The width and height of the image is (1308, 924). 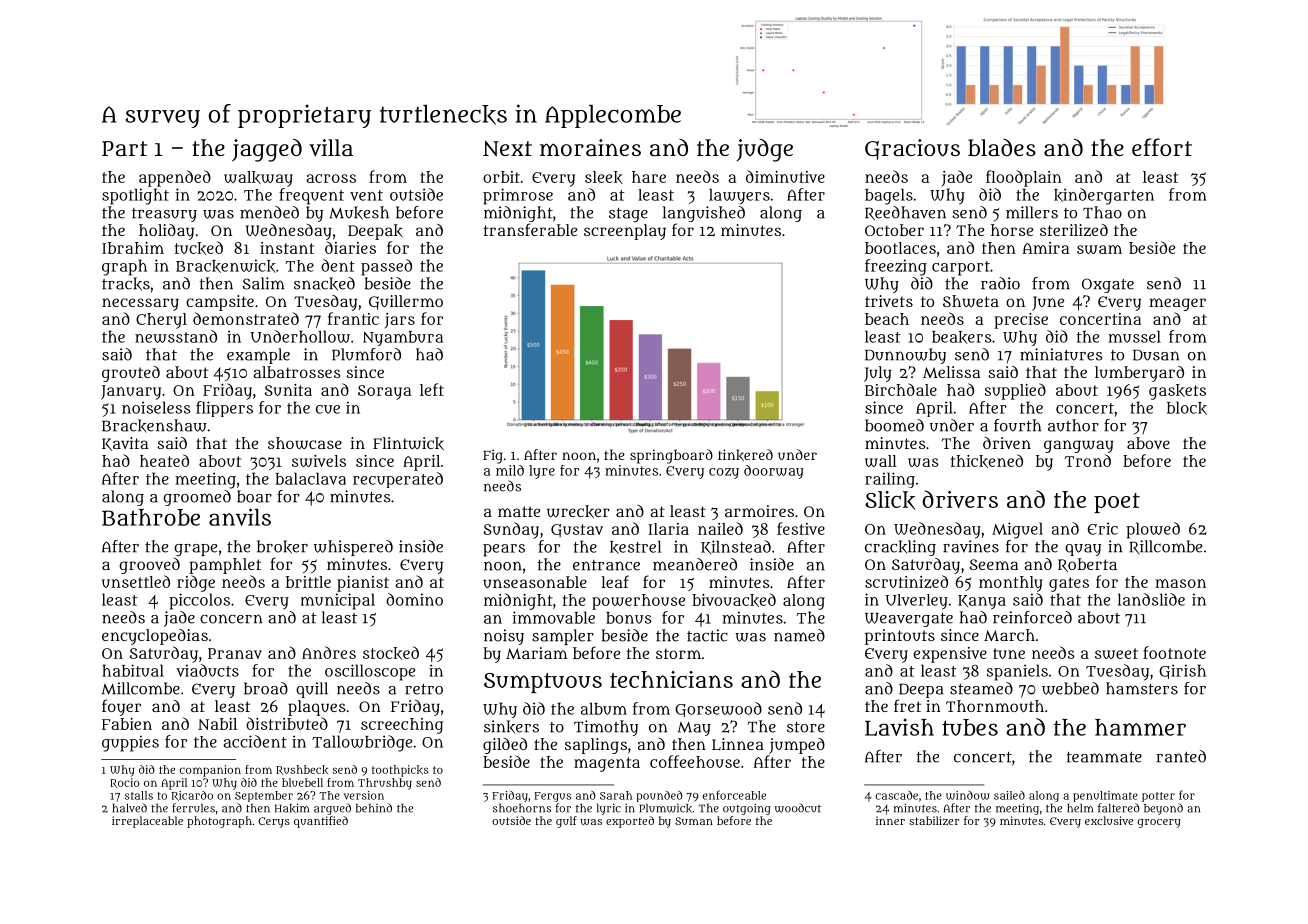 What do you see at coordinates (553, 617) in the image?
I see `immovable` at bounding box center [553, 617].
